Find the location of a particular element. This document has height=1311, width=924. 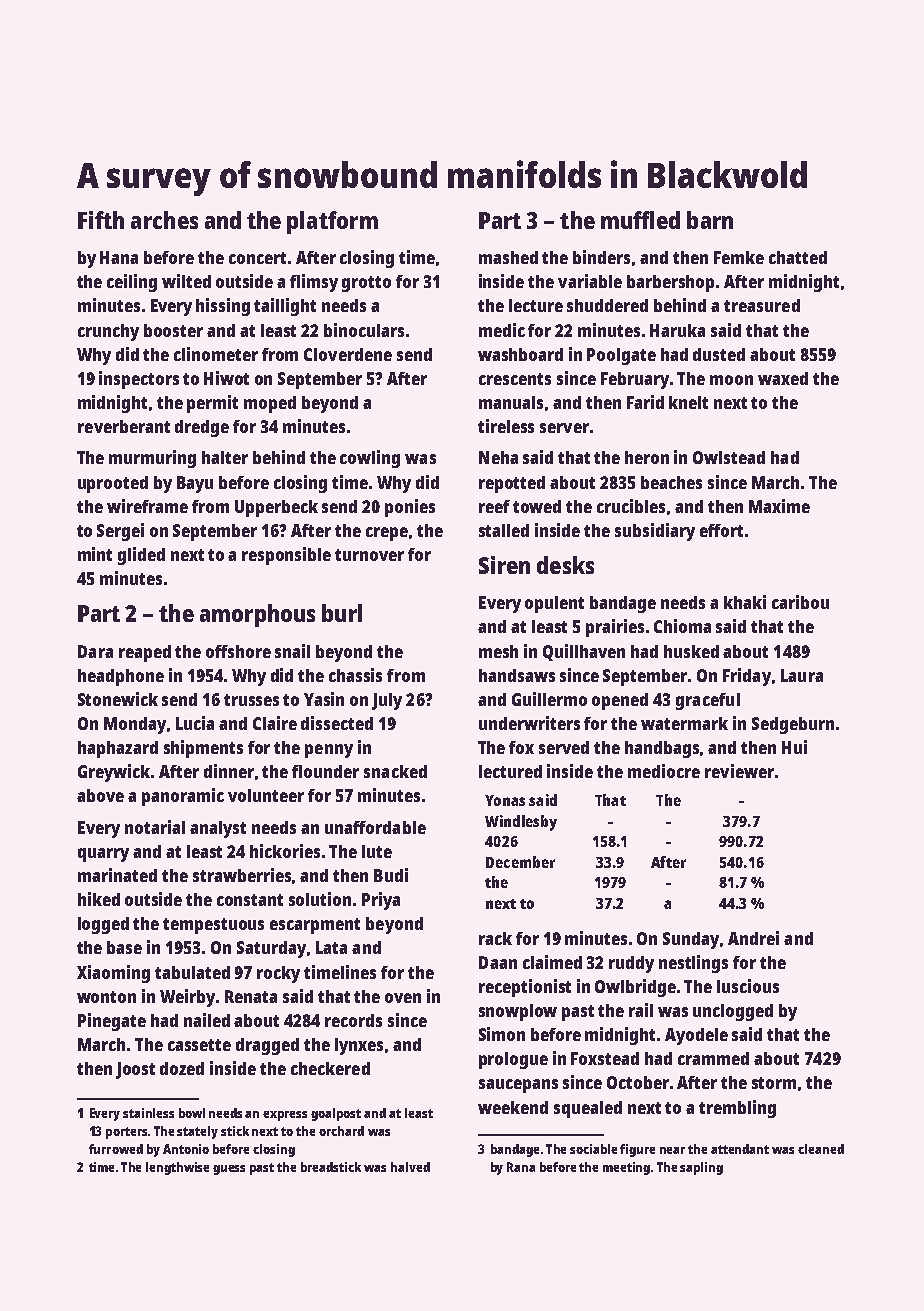

shuddered is located at coordinates (607, 305).
